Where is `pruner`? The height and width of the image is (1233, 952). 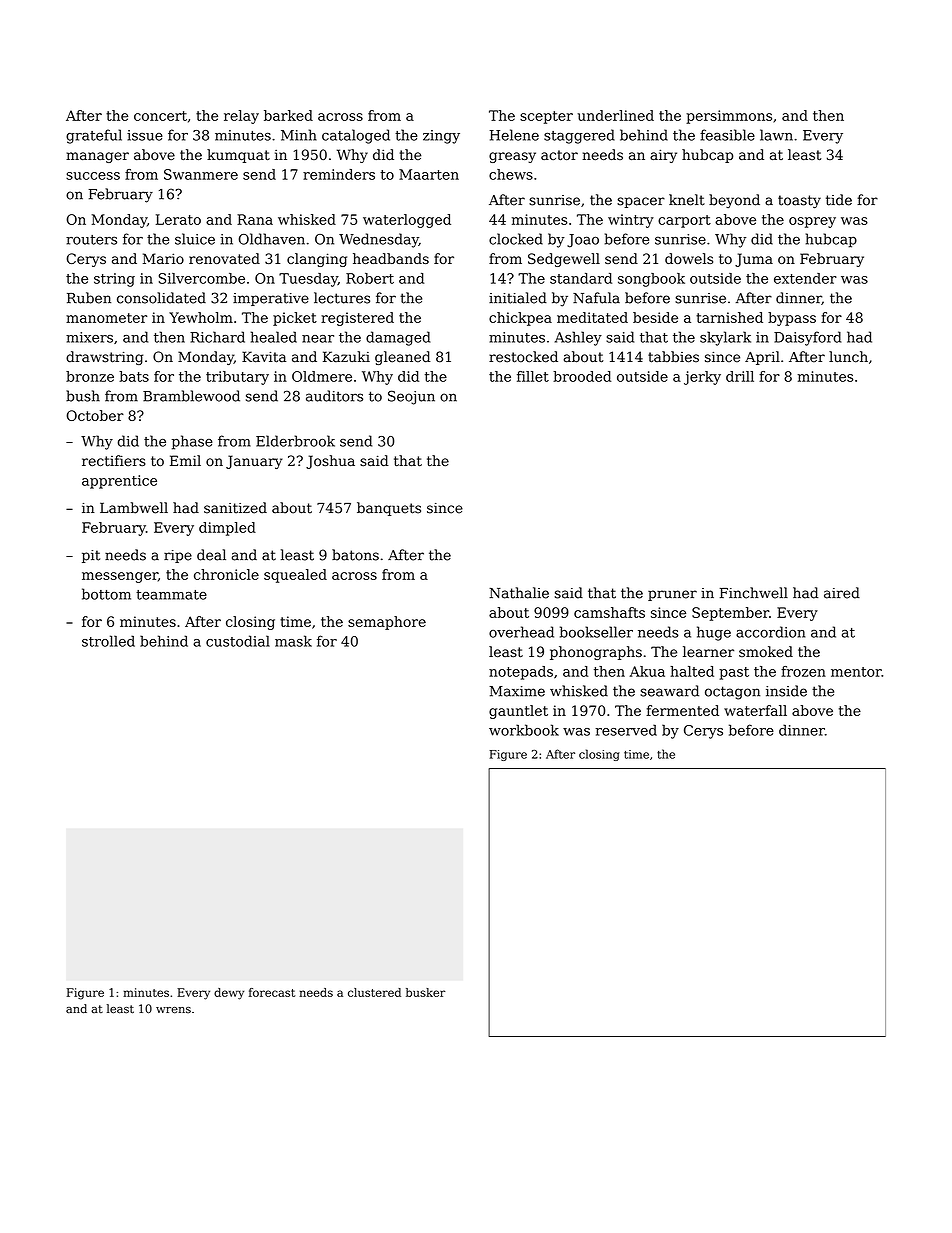 pruner is located at coordinates (672, 595).
